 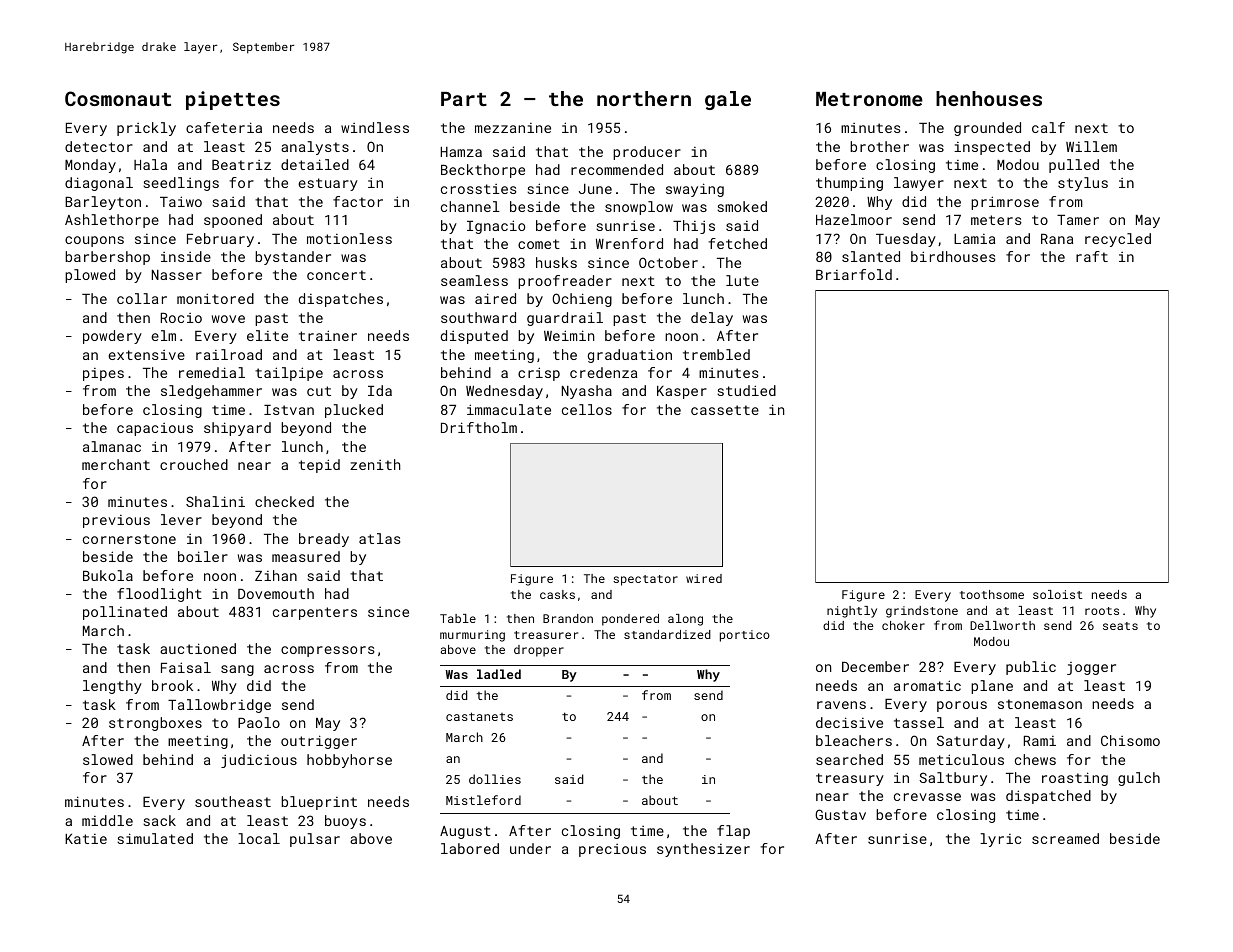 What do you see at coordinates (259, 838) in the document?
I see `local` at bounding box center [259, 838].
